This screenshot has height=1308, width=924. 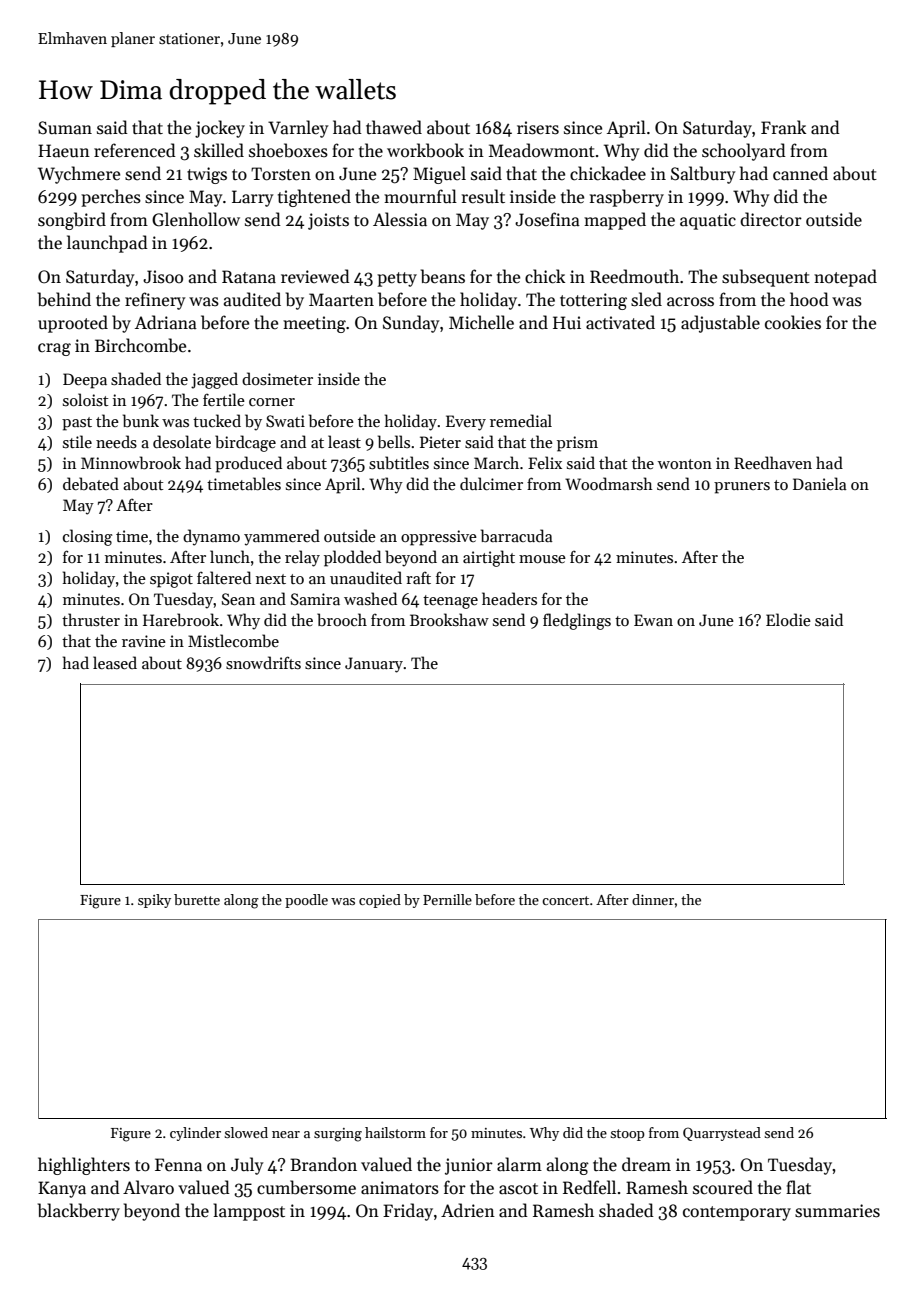 I want to click on Hui, so click(x=567, y=323).
